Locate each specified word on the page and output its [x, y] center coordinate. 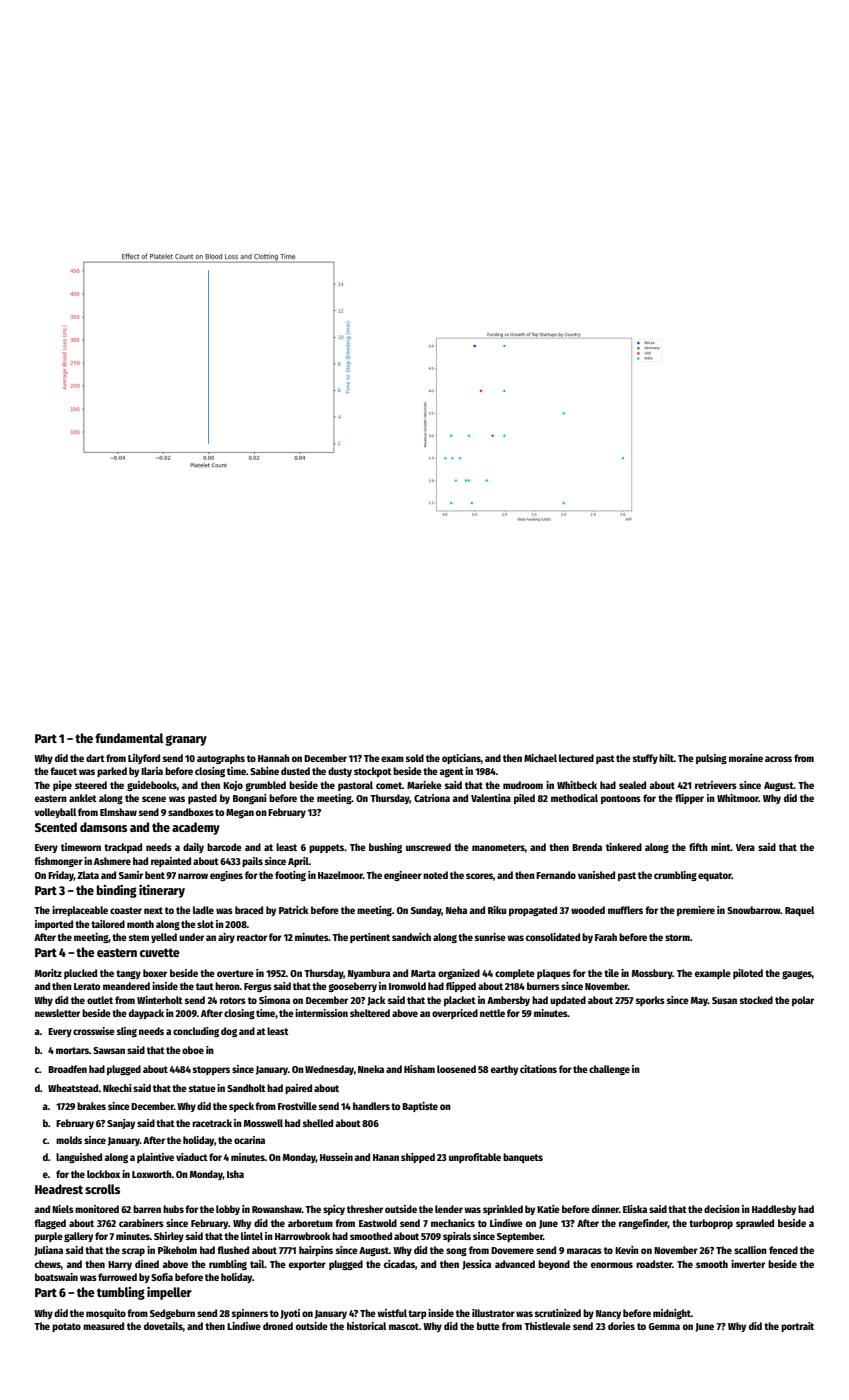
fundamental [129, 738]
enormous [612, 1265]
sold [415, 758]
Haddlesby [774, 1210]
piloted [748, 974]
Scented [56, 827]
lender [449, 1209]
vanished [596, 875]
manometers [498, 847]
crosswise [94, 1031]
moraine [746, 758]
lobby [228, 1210]
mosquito [106, 1314]
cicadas [399, 1264]
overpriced [455, 1014]
